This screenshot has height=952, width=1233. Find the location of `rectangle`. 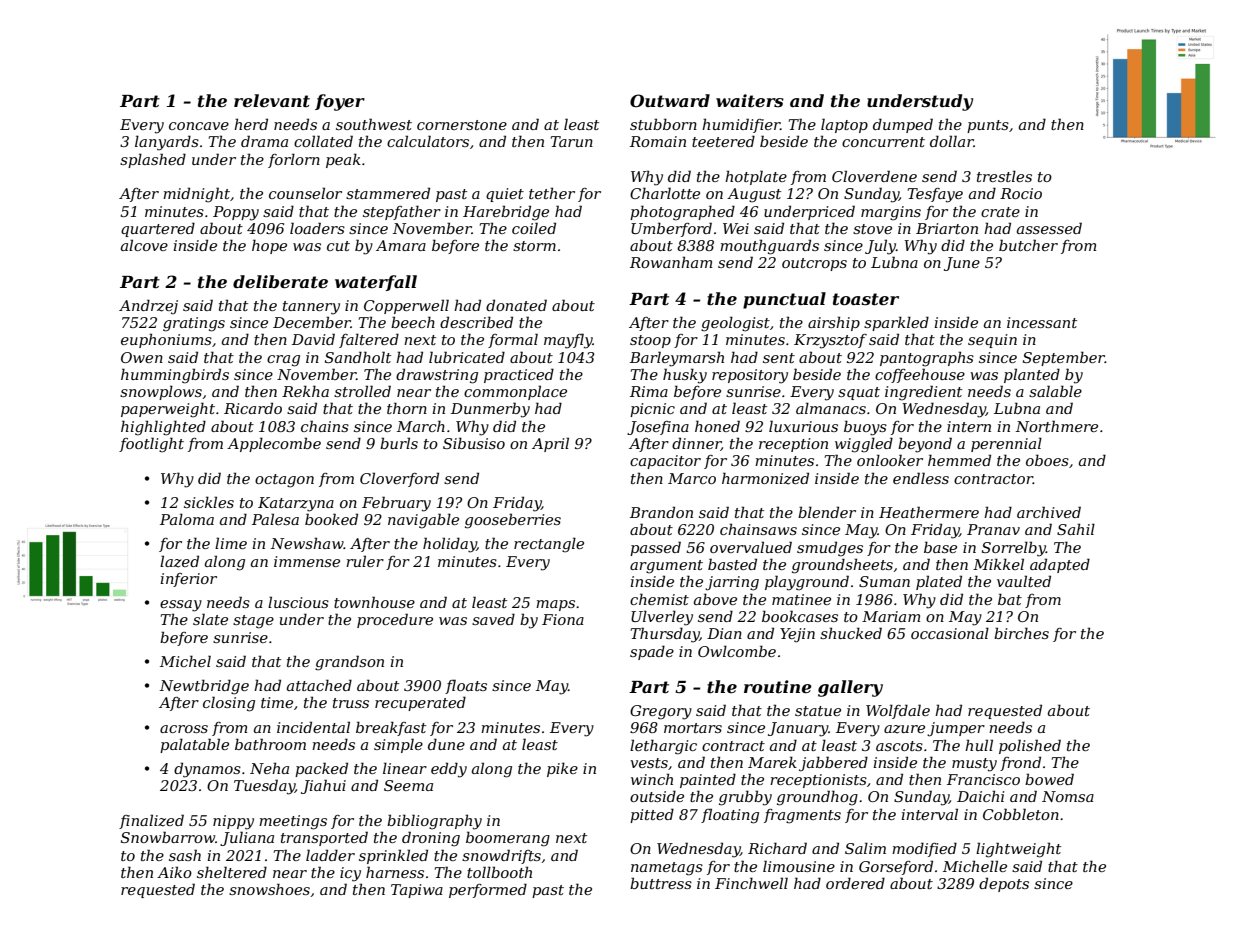

rectangle is located at coordinates (549, 545).
